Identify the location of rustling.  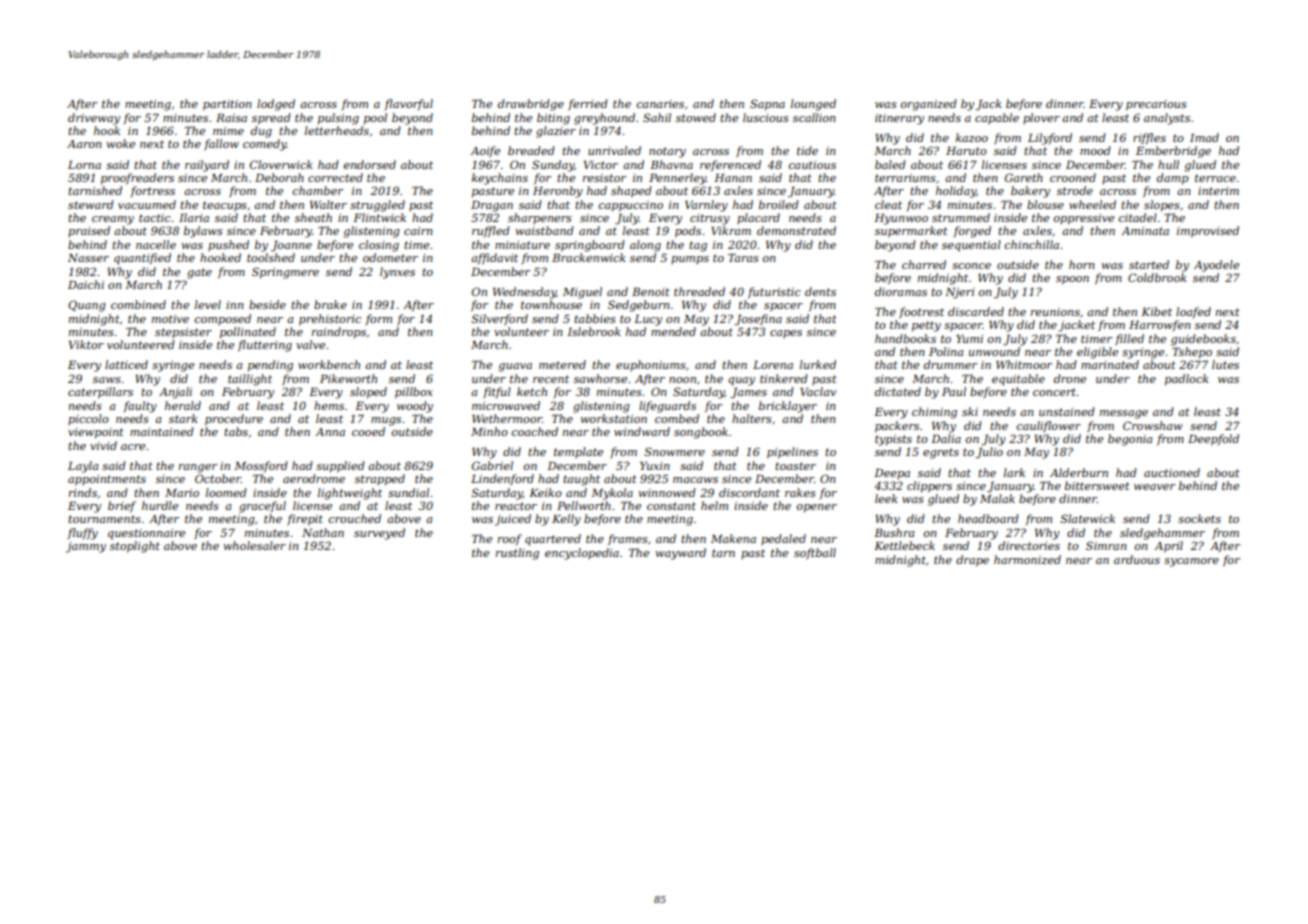
(517, 554).
